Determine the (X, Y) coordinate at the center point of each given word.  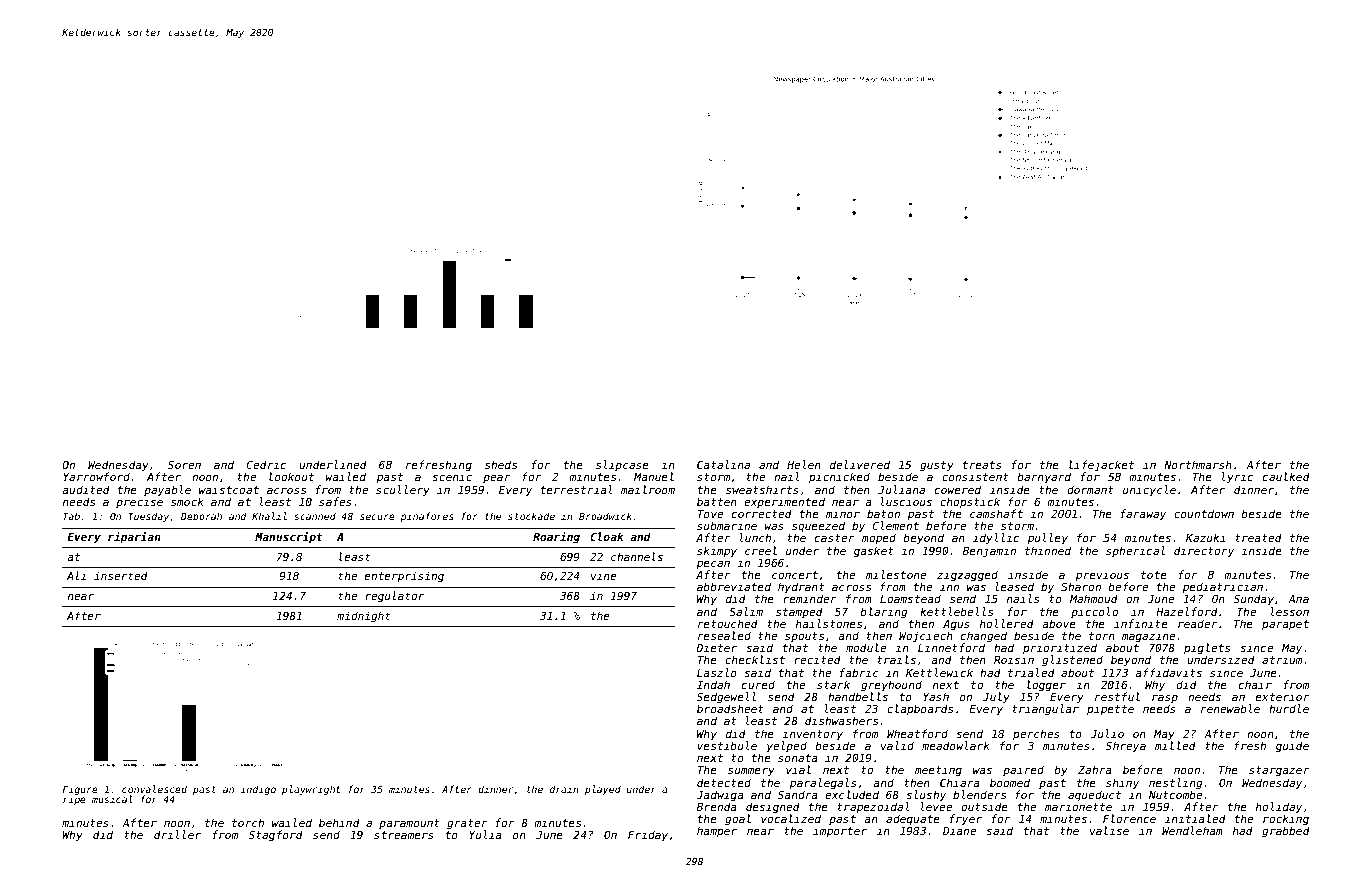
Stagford (276, 836)
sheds (501, 464)
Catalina (723, 464)
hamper (717, 831)
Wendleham (1192, 830)
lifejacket (1101, 466)
